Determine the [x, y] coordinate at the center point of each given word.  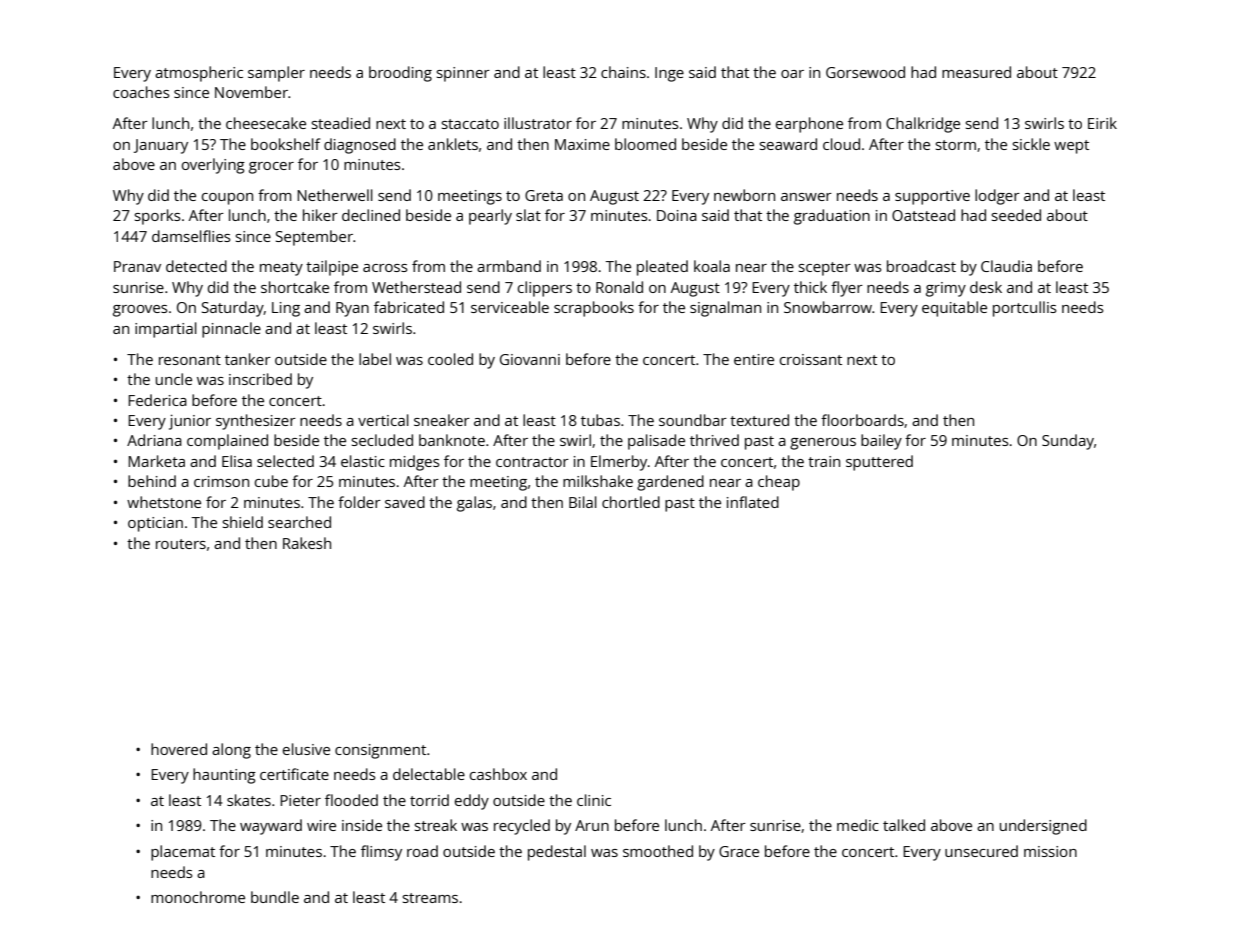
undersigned [1043, 827]
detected [196, 266]
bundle [275, 897]
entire [754, 359]
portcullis [1025, 309]
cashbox [498, 774]
